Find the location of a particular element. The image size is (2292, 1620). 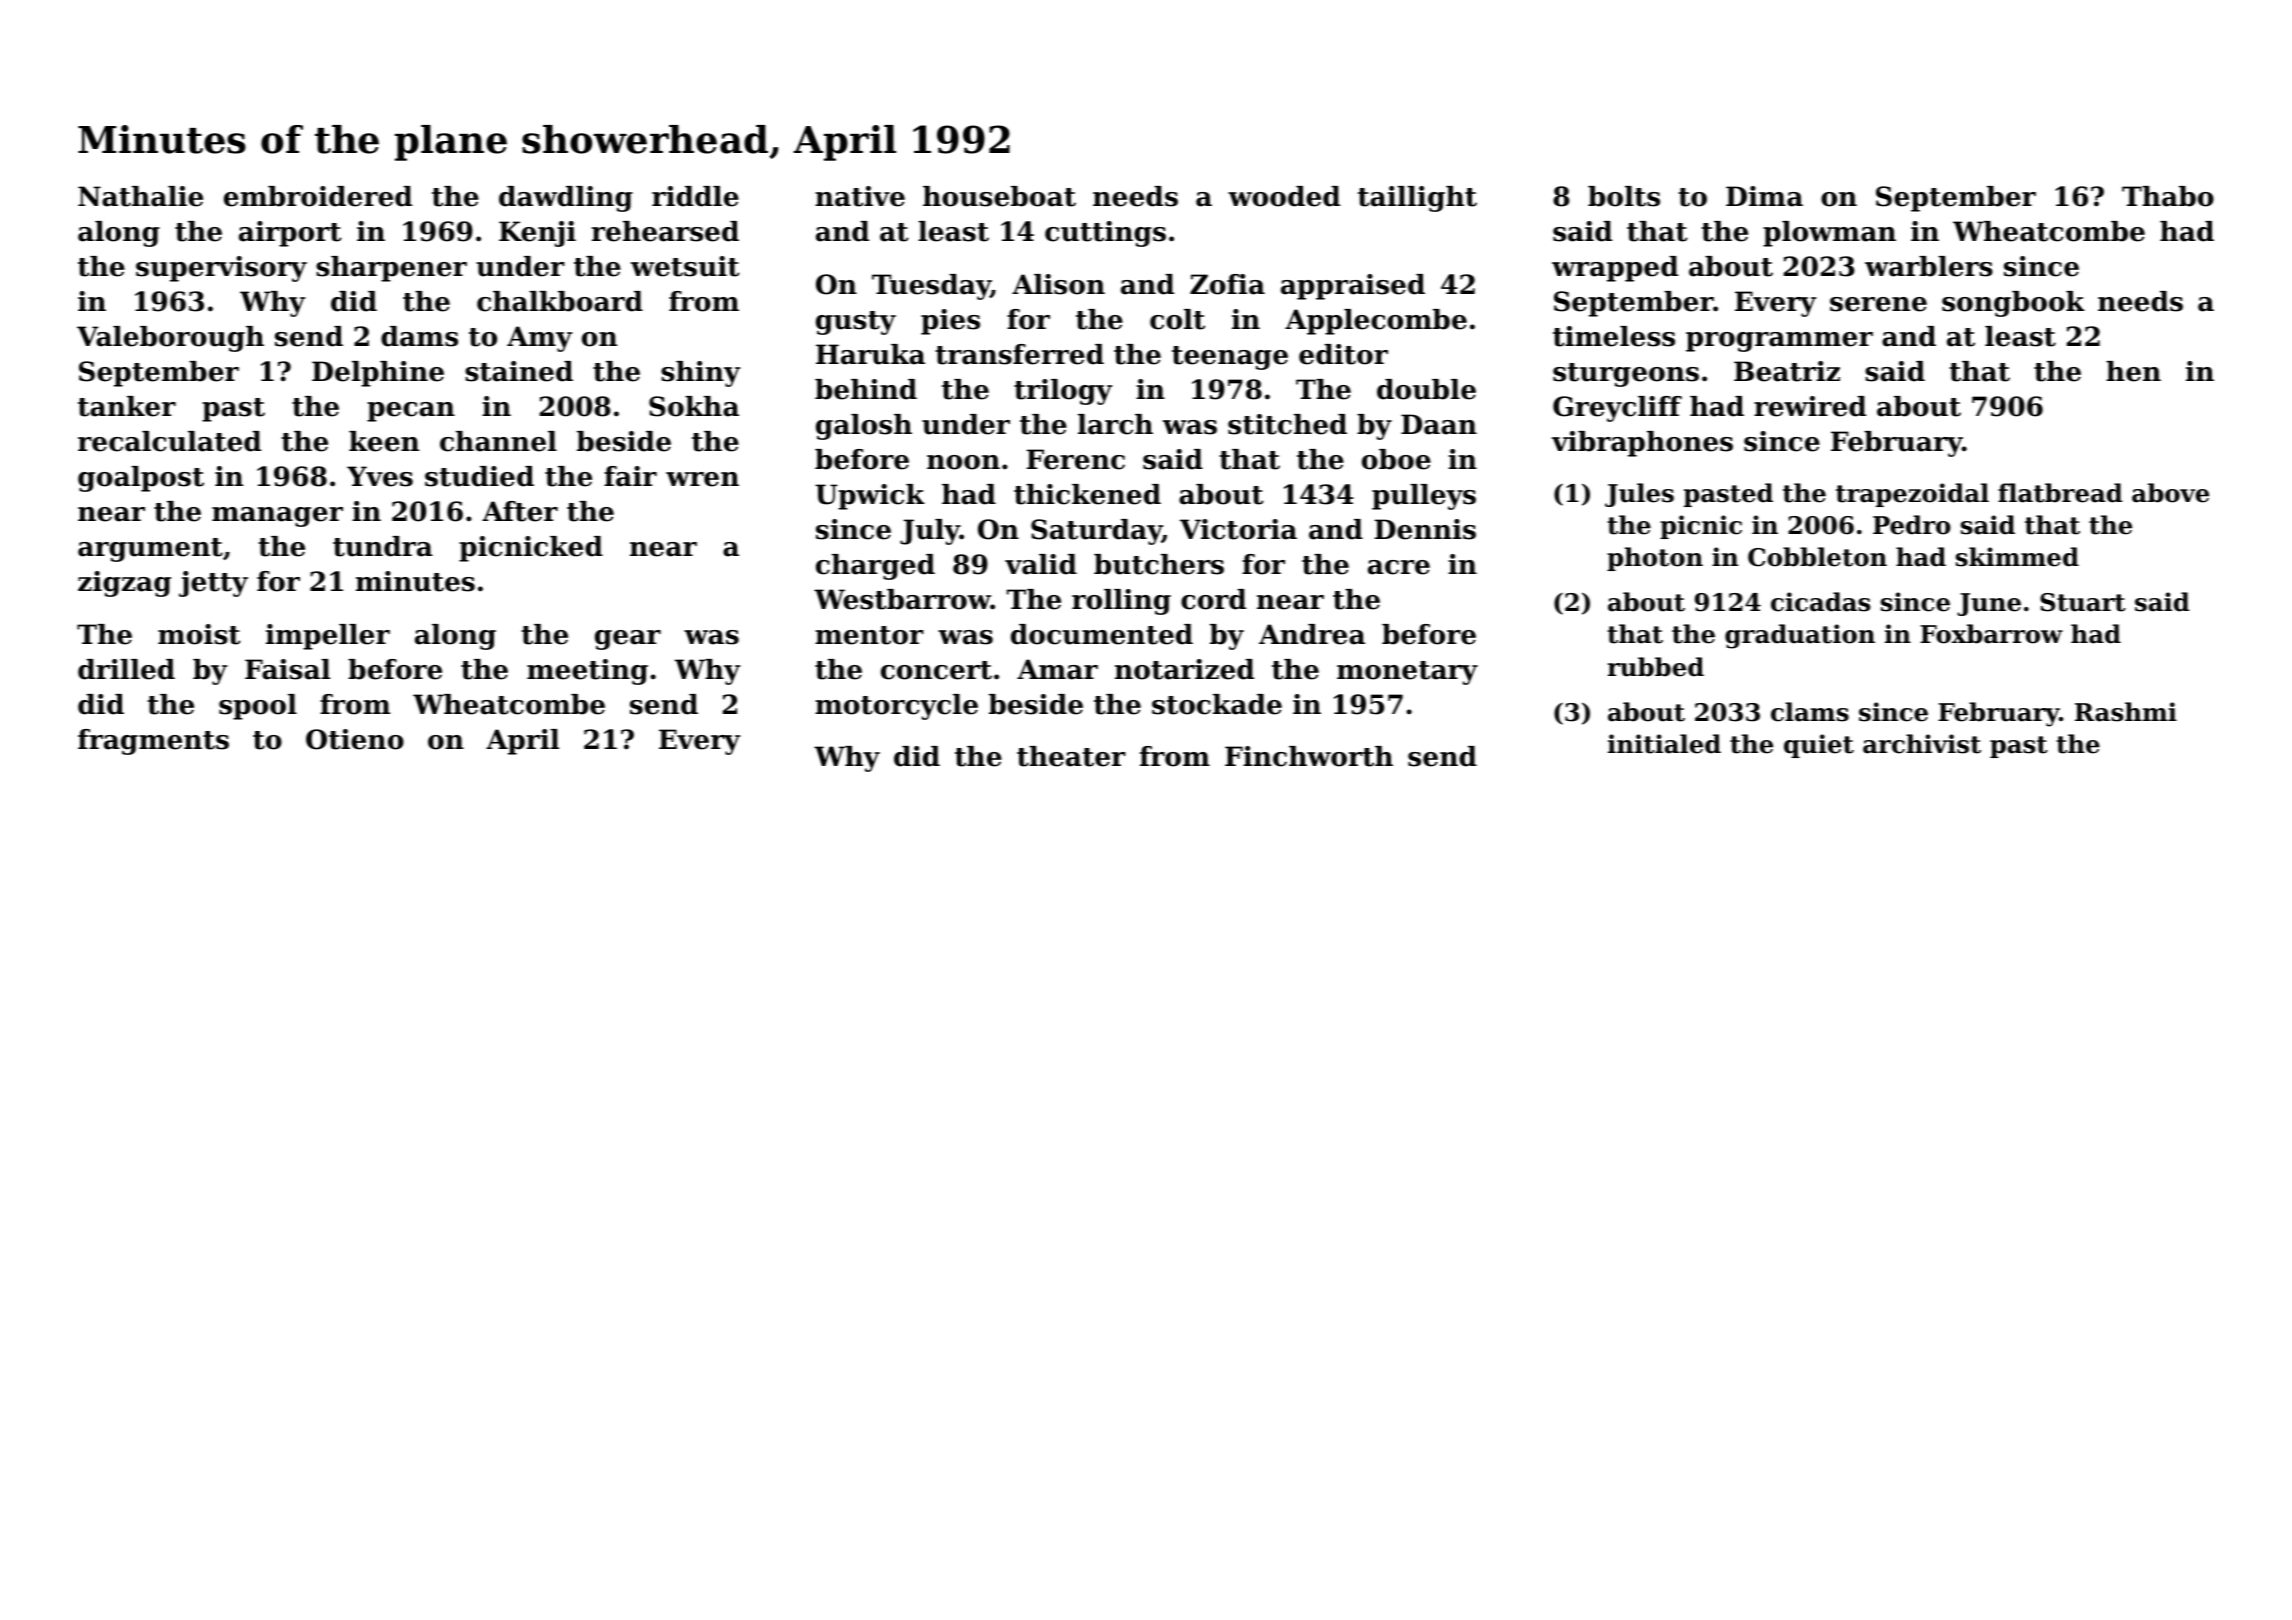

skimmed is located at coordinates (2017, 557).
